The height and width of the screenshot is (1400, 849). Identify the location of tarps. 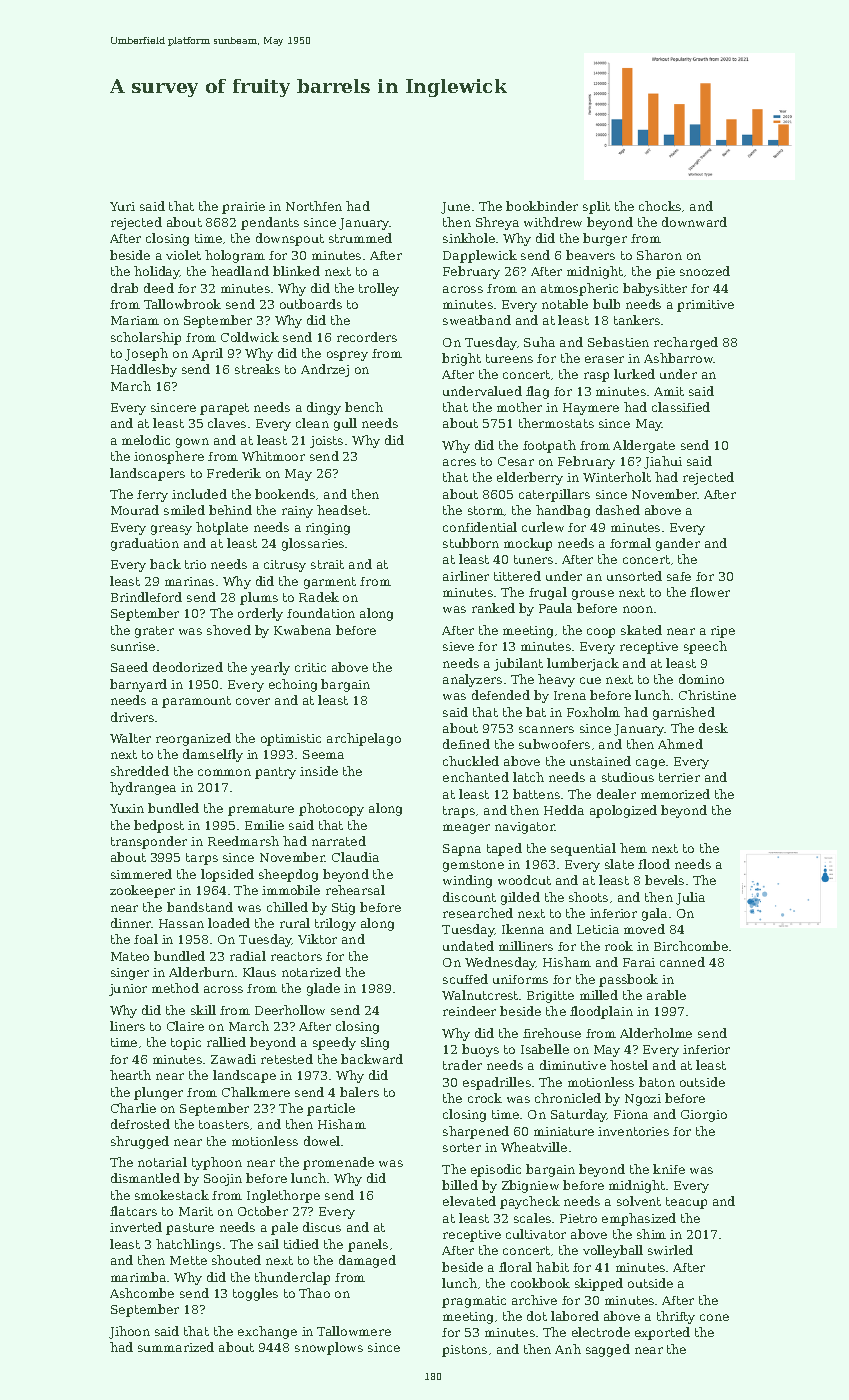
(202, 859).
